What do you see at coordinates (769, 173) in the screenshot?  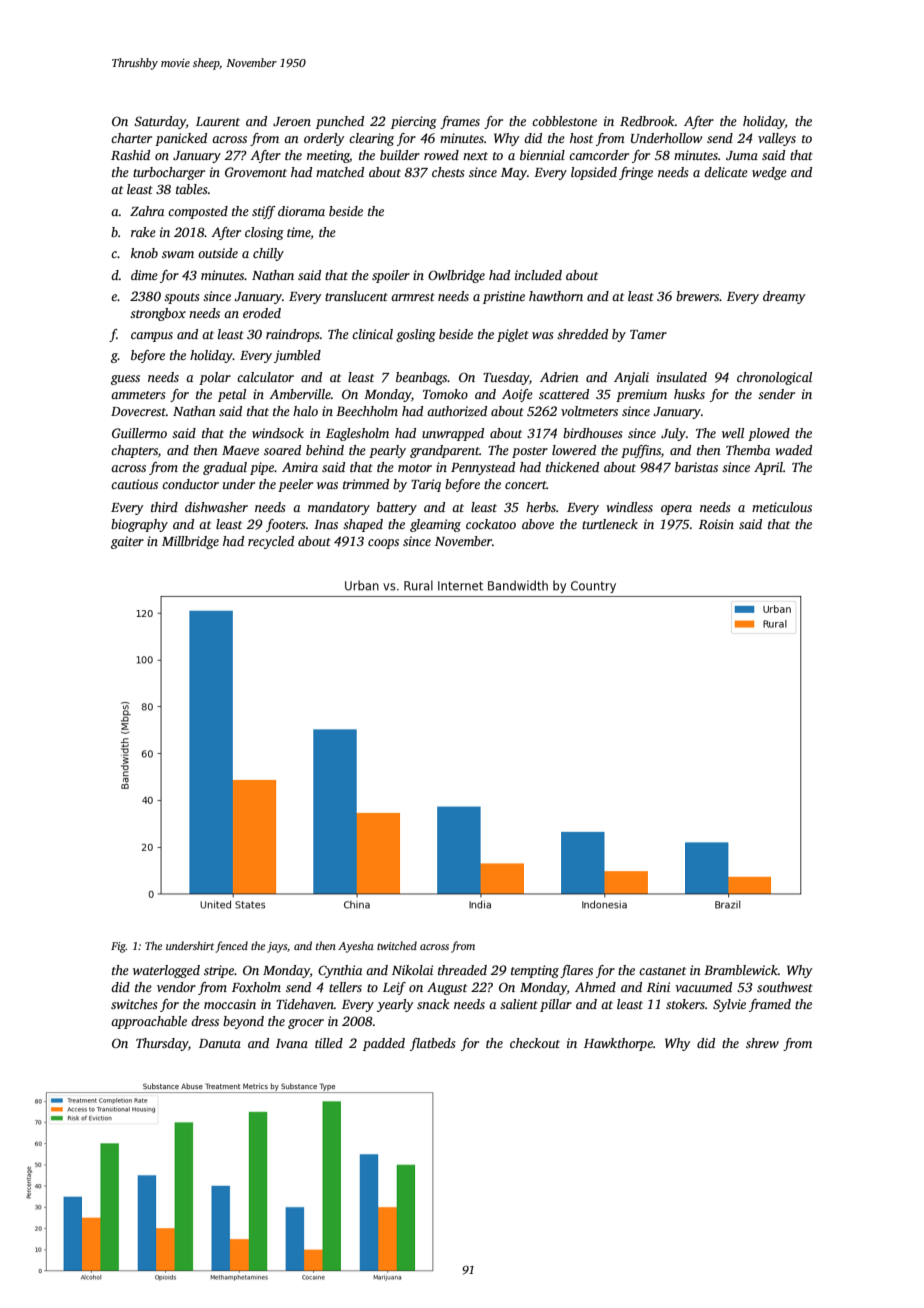 I see `wedge` at bounding box center [769, 173].
